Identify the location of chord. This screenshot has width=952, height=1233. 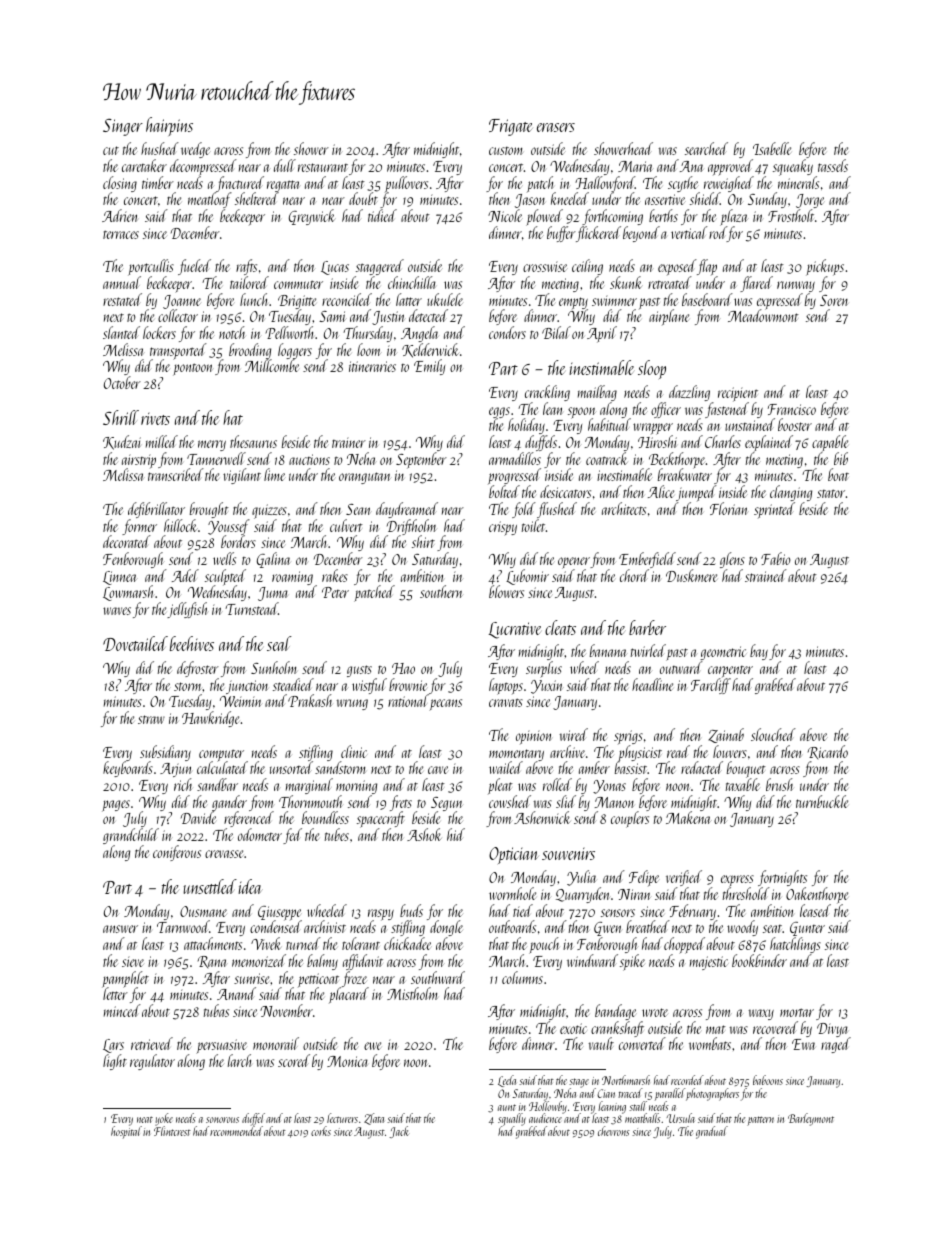
(634, 575).
